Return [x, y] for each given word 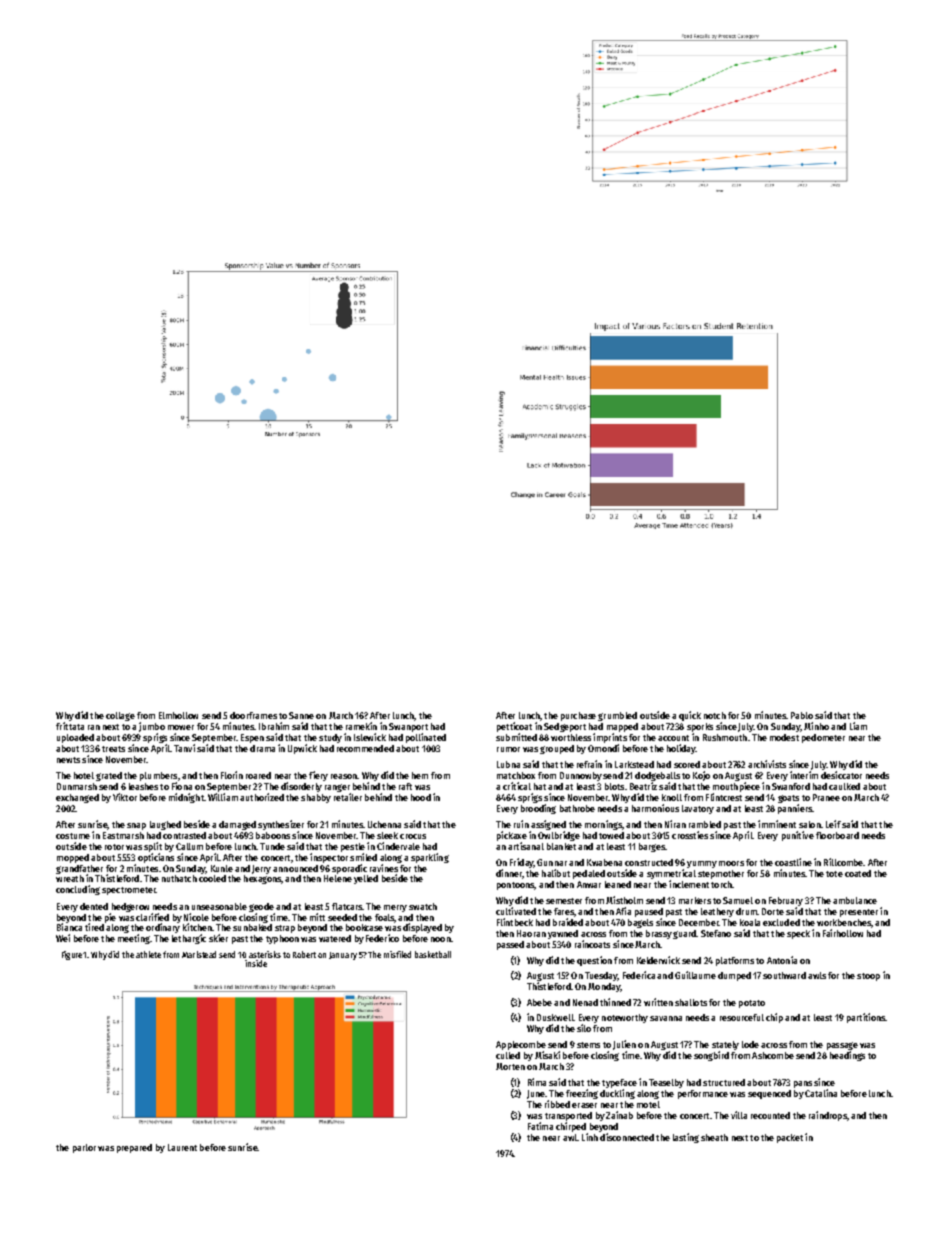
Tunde [272, 846]
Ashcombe [773, 1055]
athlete [148, 954]
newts [68, 760]
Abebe [539, 1002]
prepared [134, 1148]
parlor [84, 1148]
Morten [510, 1066]
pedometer [823, 738]
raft [405, 786]
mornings [603, 825]
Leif [833, 824]
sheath [714, 1137]
